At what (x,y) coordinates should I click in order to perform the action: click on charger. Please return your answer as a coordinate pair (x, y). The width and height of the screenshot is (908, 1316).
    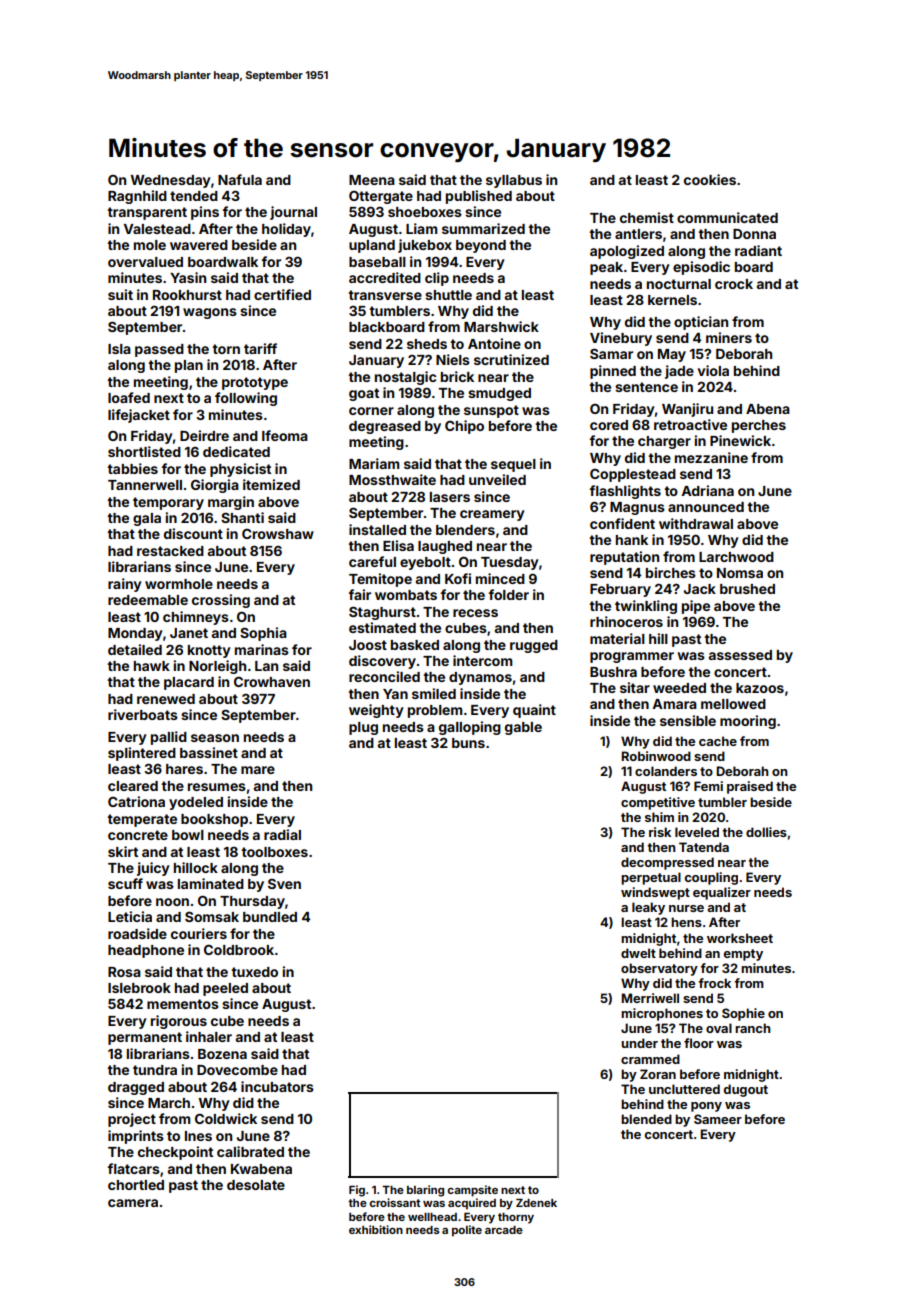
    Looking at the image, I should click on (664, 442).
